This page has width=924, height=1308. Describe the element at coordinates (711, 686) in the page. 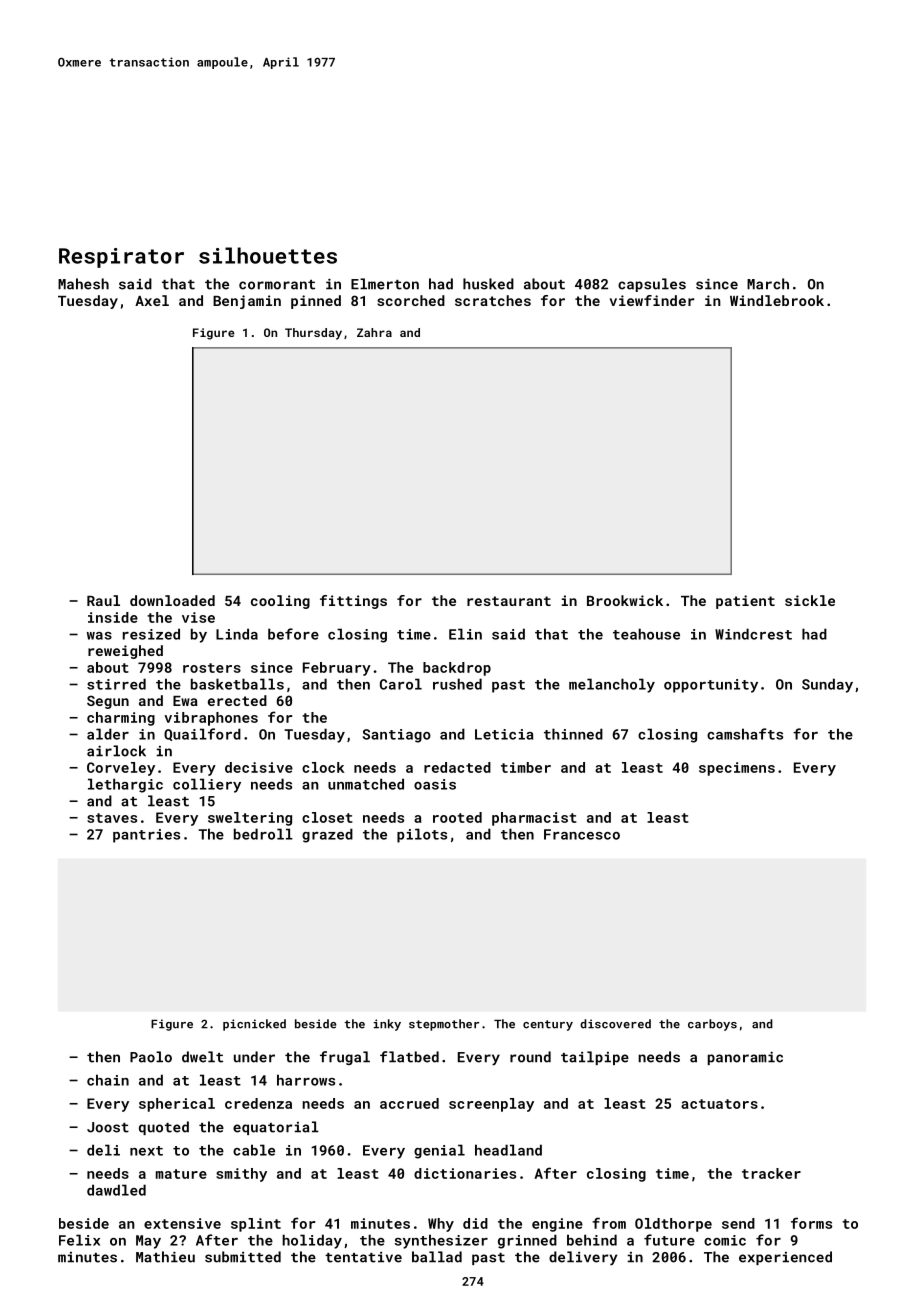

I see `opportunity` at that location.
